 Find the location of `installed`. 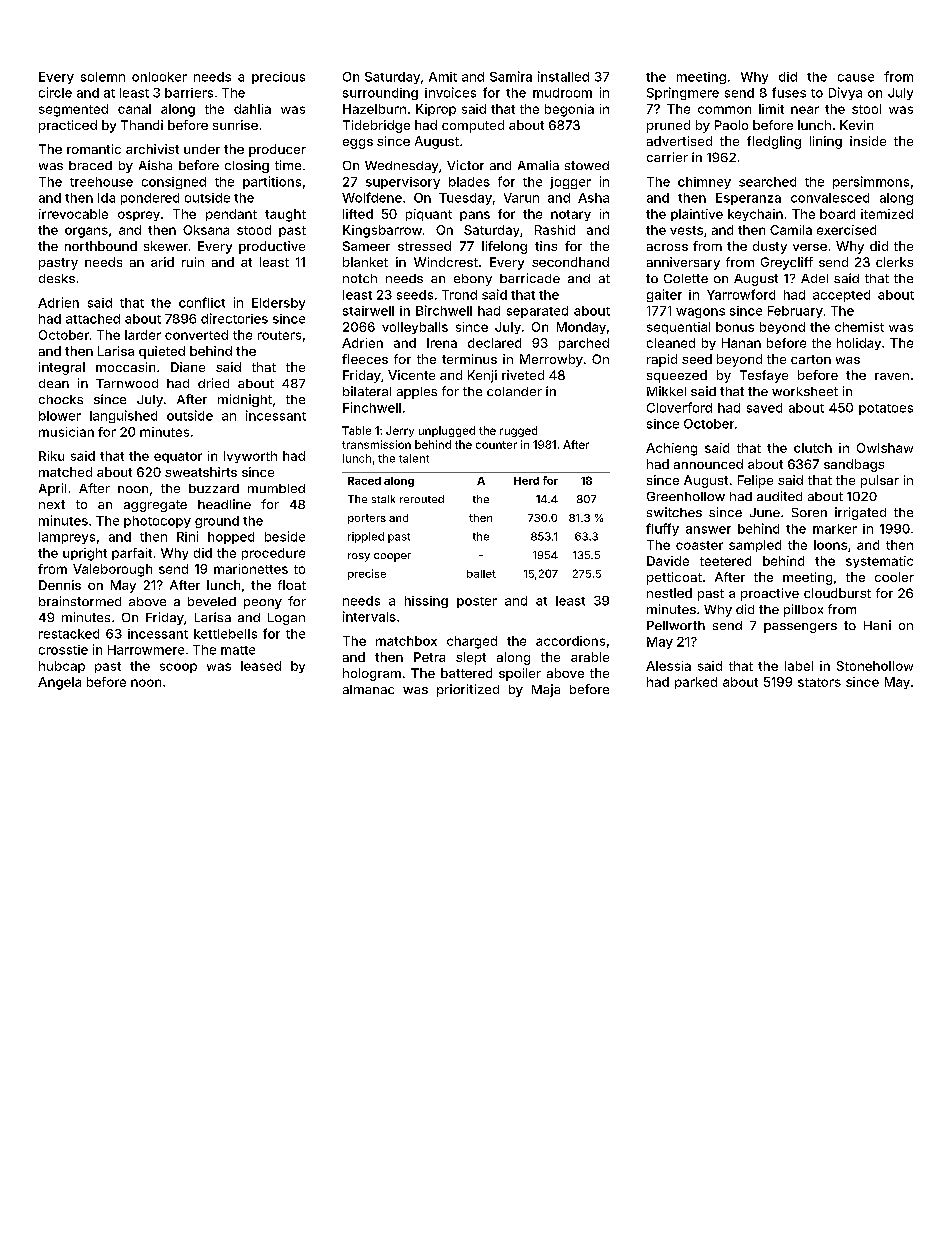

installed is located at coordinates (563, 76).
